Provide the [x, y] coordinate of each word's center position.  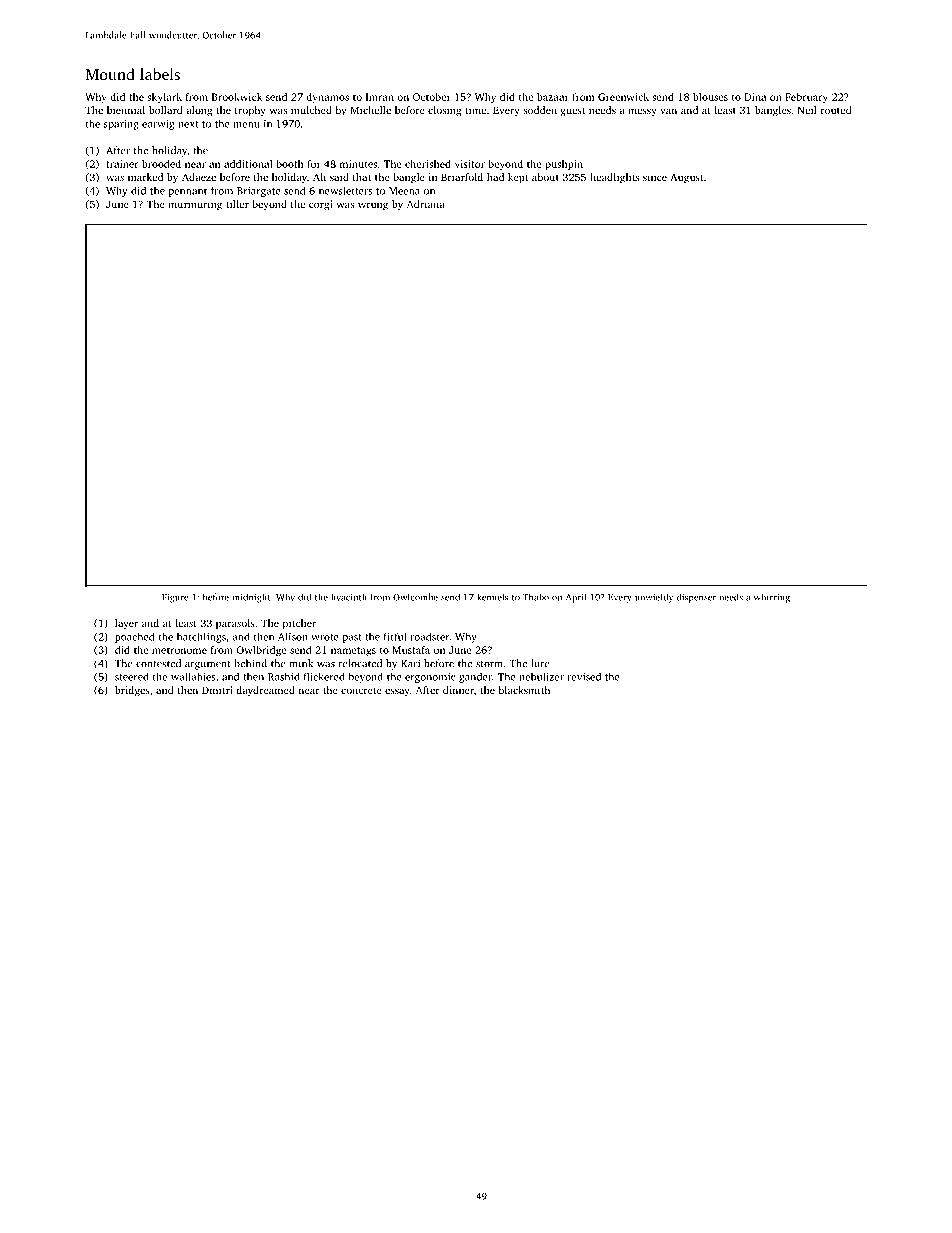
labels [160, 74]
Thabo [536, 597]
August [687, 178]
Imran [380, 97]
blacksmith [524, 690]
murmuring [195, 205]
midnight [251, 598]
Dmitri [217, 690]
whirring [772, 598]
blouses [710, 97]
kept [518, 178]
